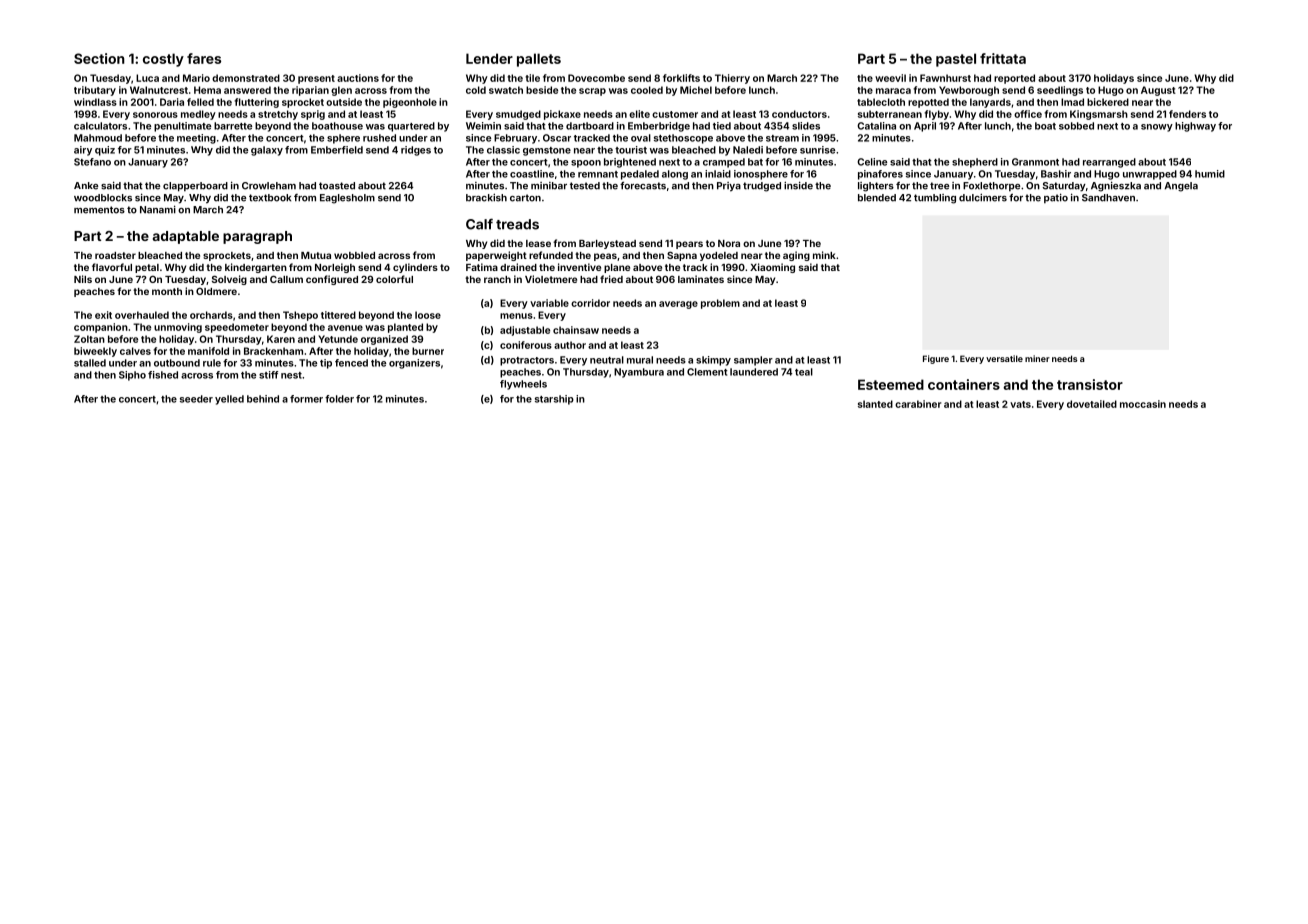  I want to click on average, so click(678, 305).
